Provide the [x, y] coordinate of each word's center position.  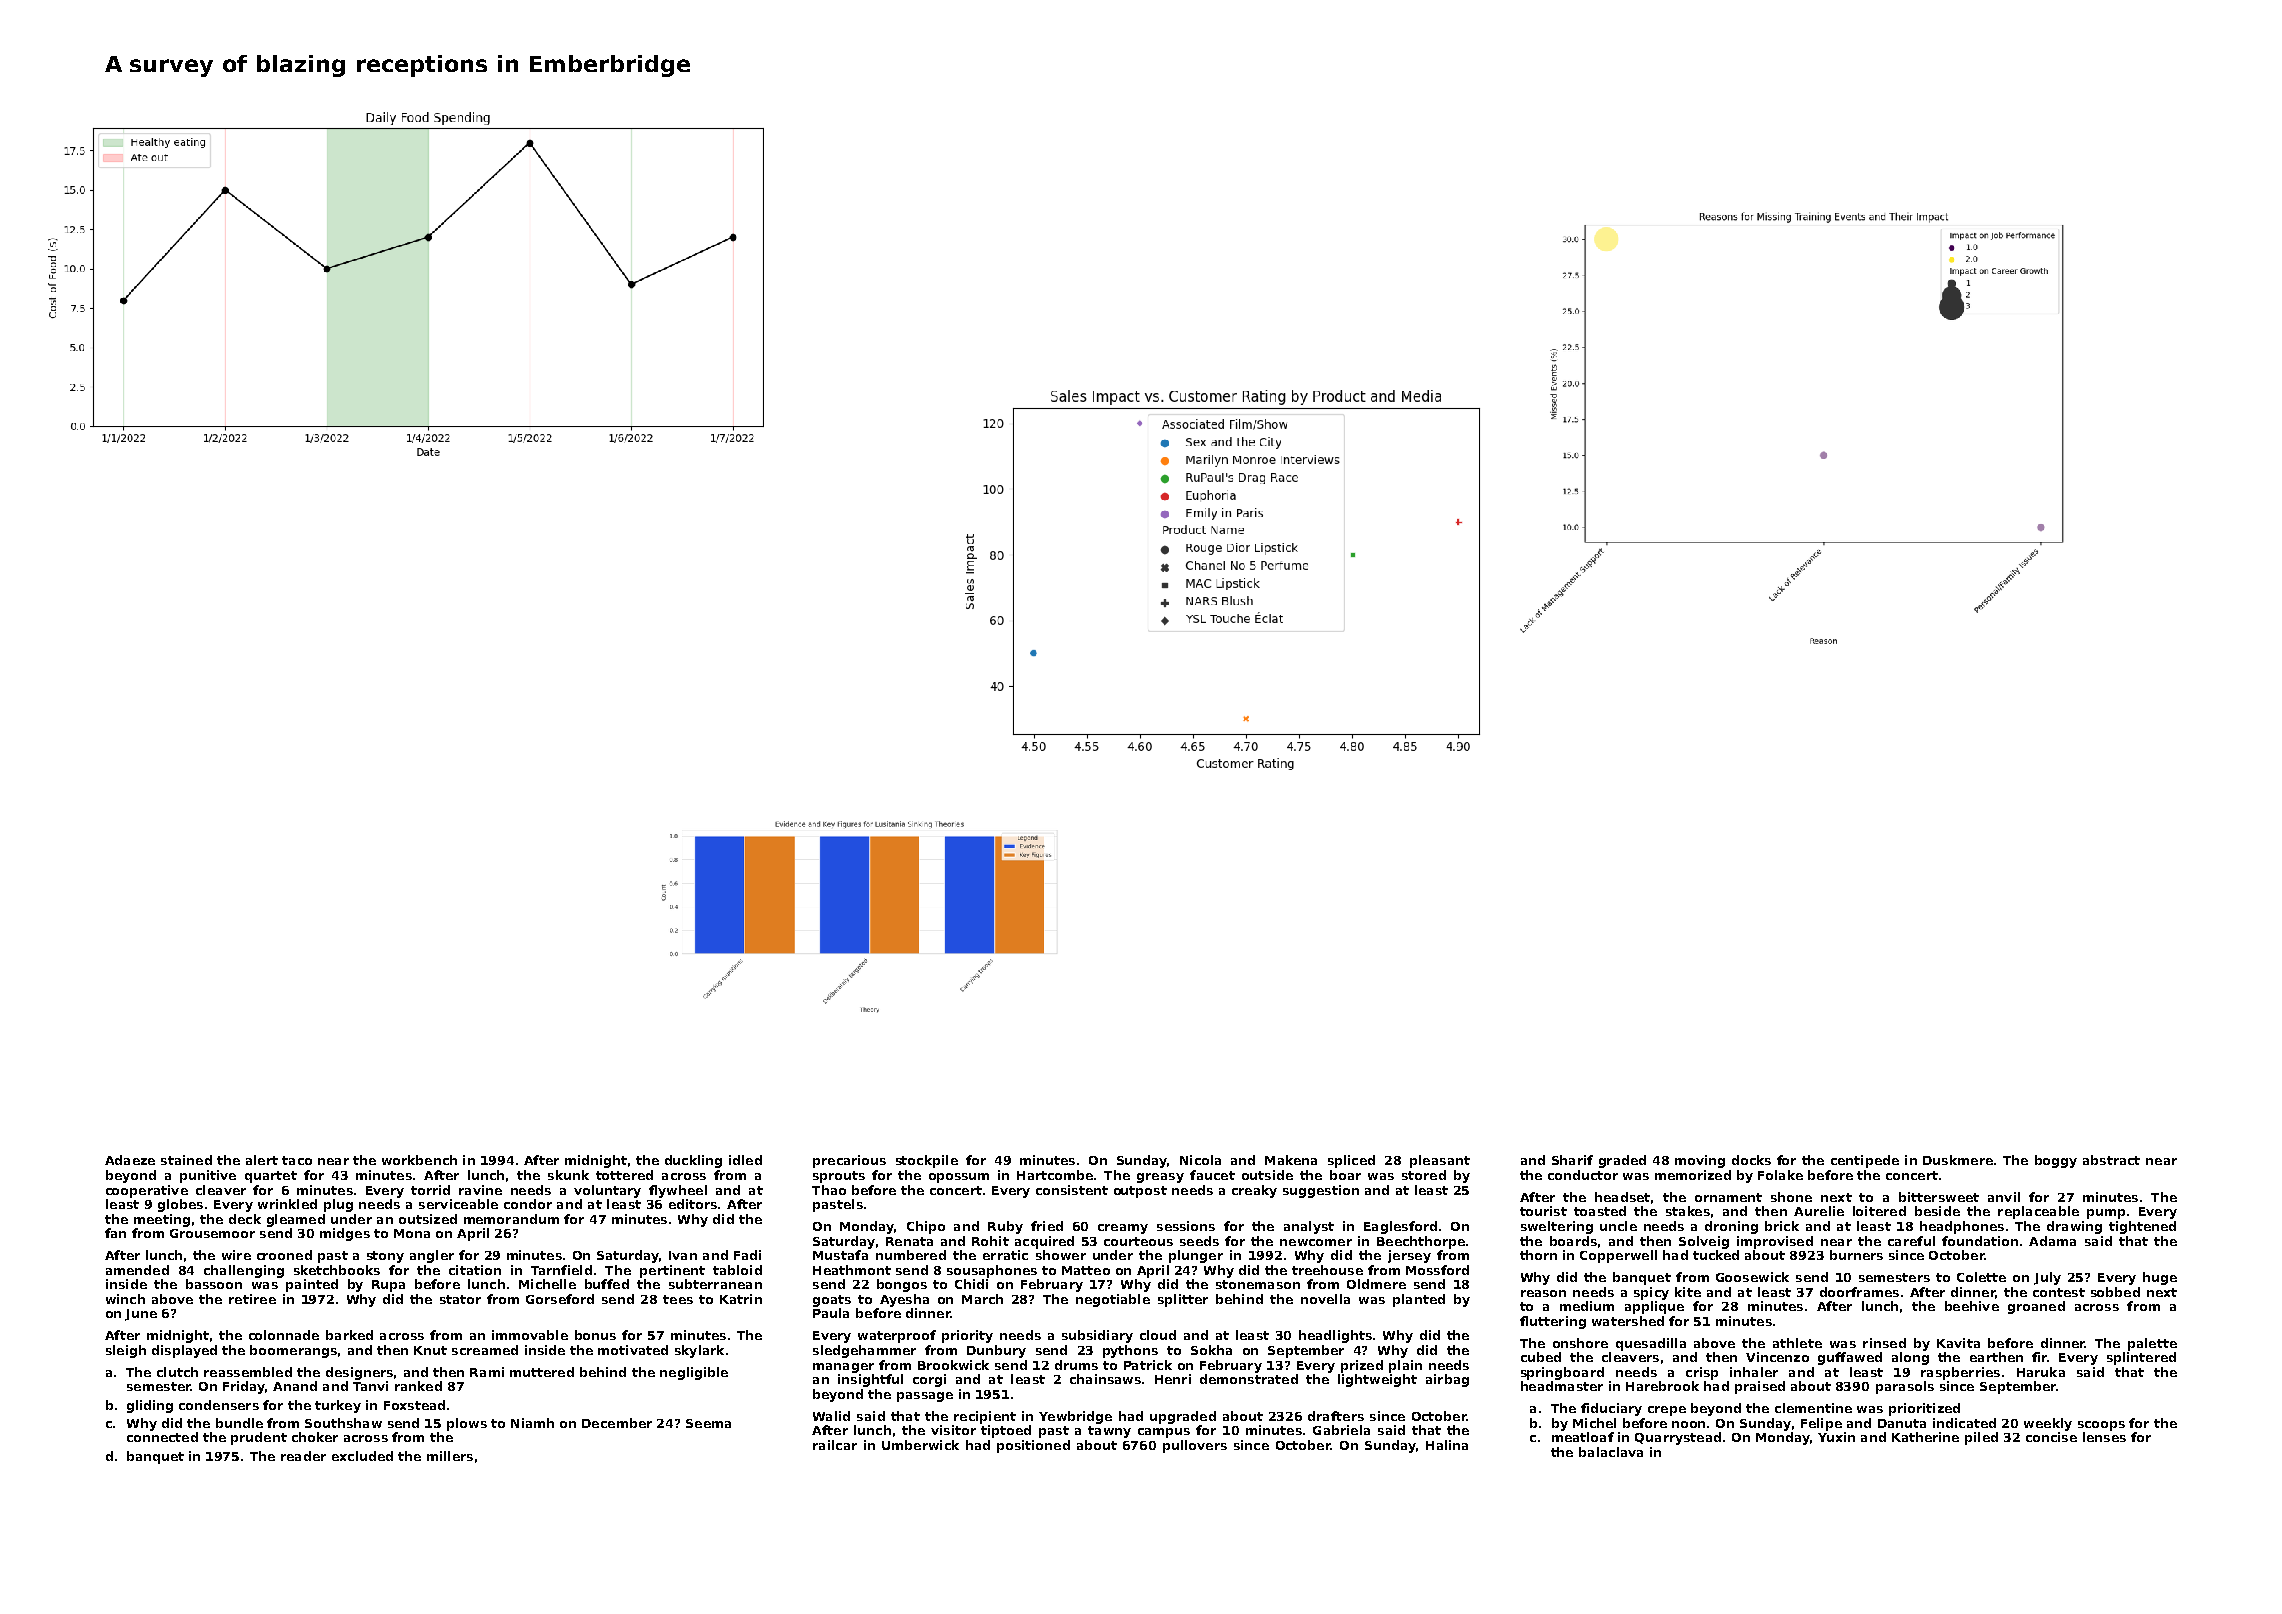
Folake [1780, 1175]
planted [1419, 1300]
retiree [252, 1299]
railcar [835, 1445]
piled [1981, 1438]
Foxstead [414, 1405]
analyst [1309, 1227]
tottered [624, 1175]
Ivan [683, 1255]
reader [303, 1456]
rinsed [1884, 1343]
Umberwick [920, 1445]
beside [1937, 1211]
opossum [959, 1178]
